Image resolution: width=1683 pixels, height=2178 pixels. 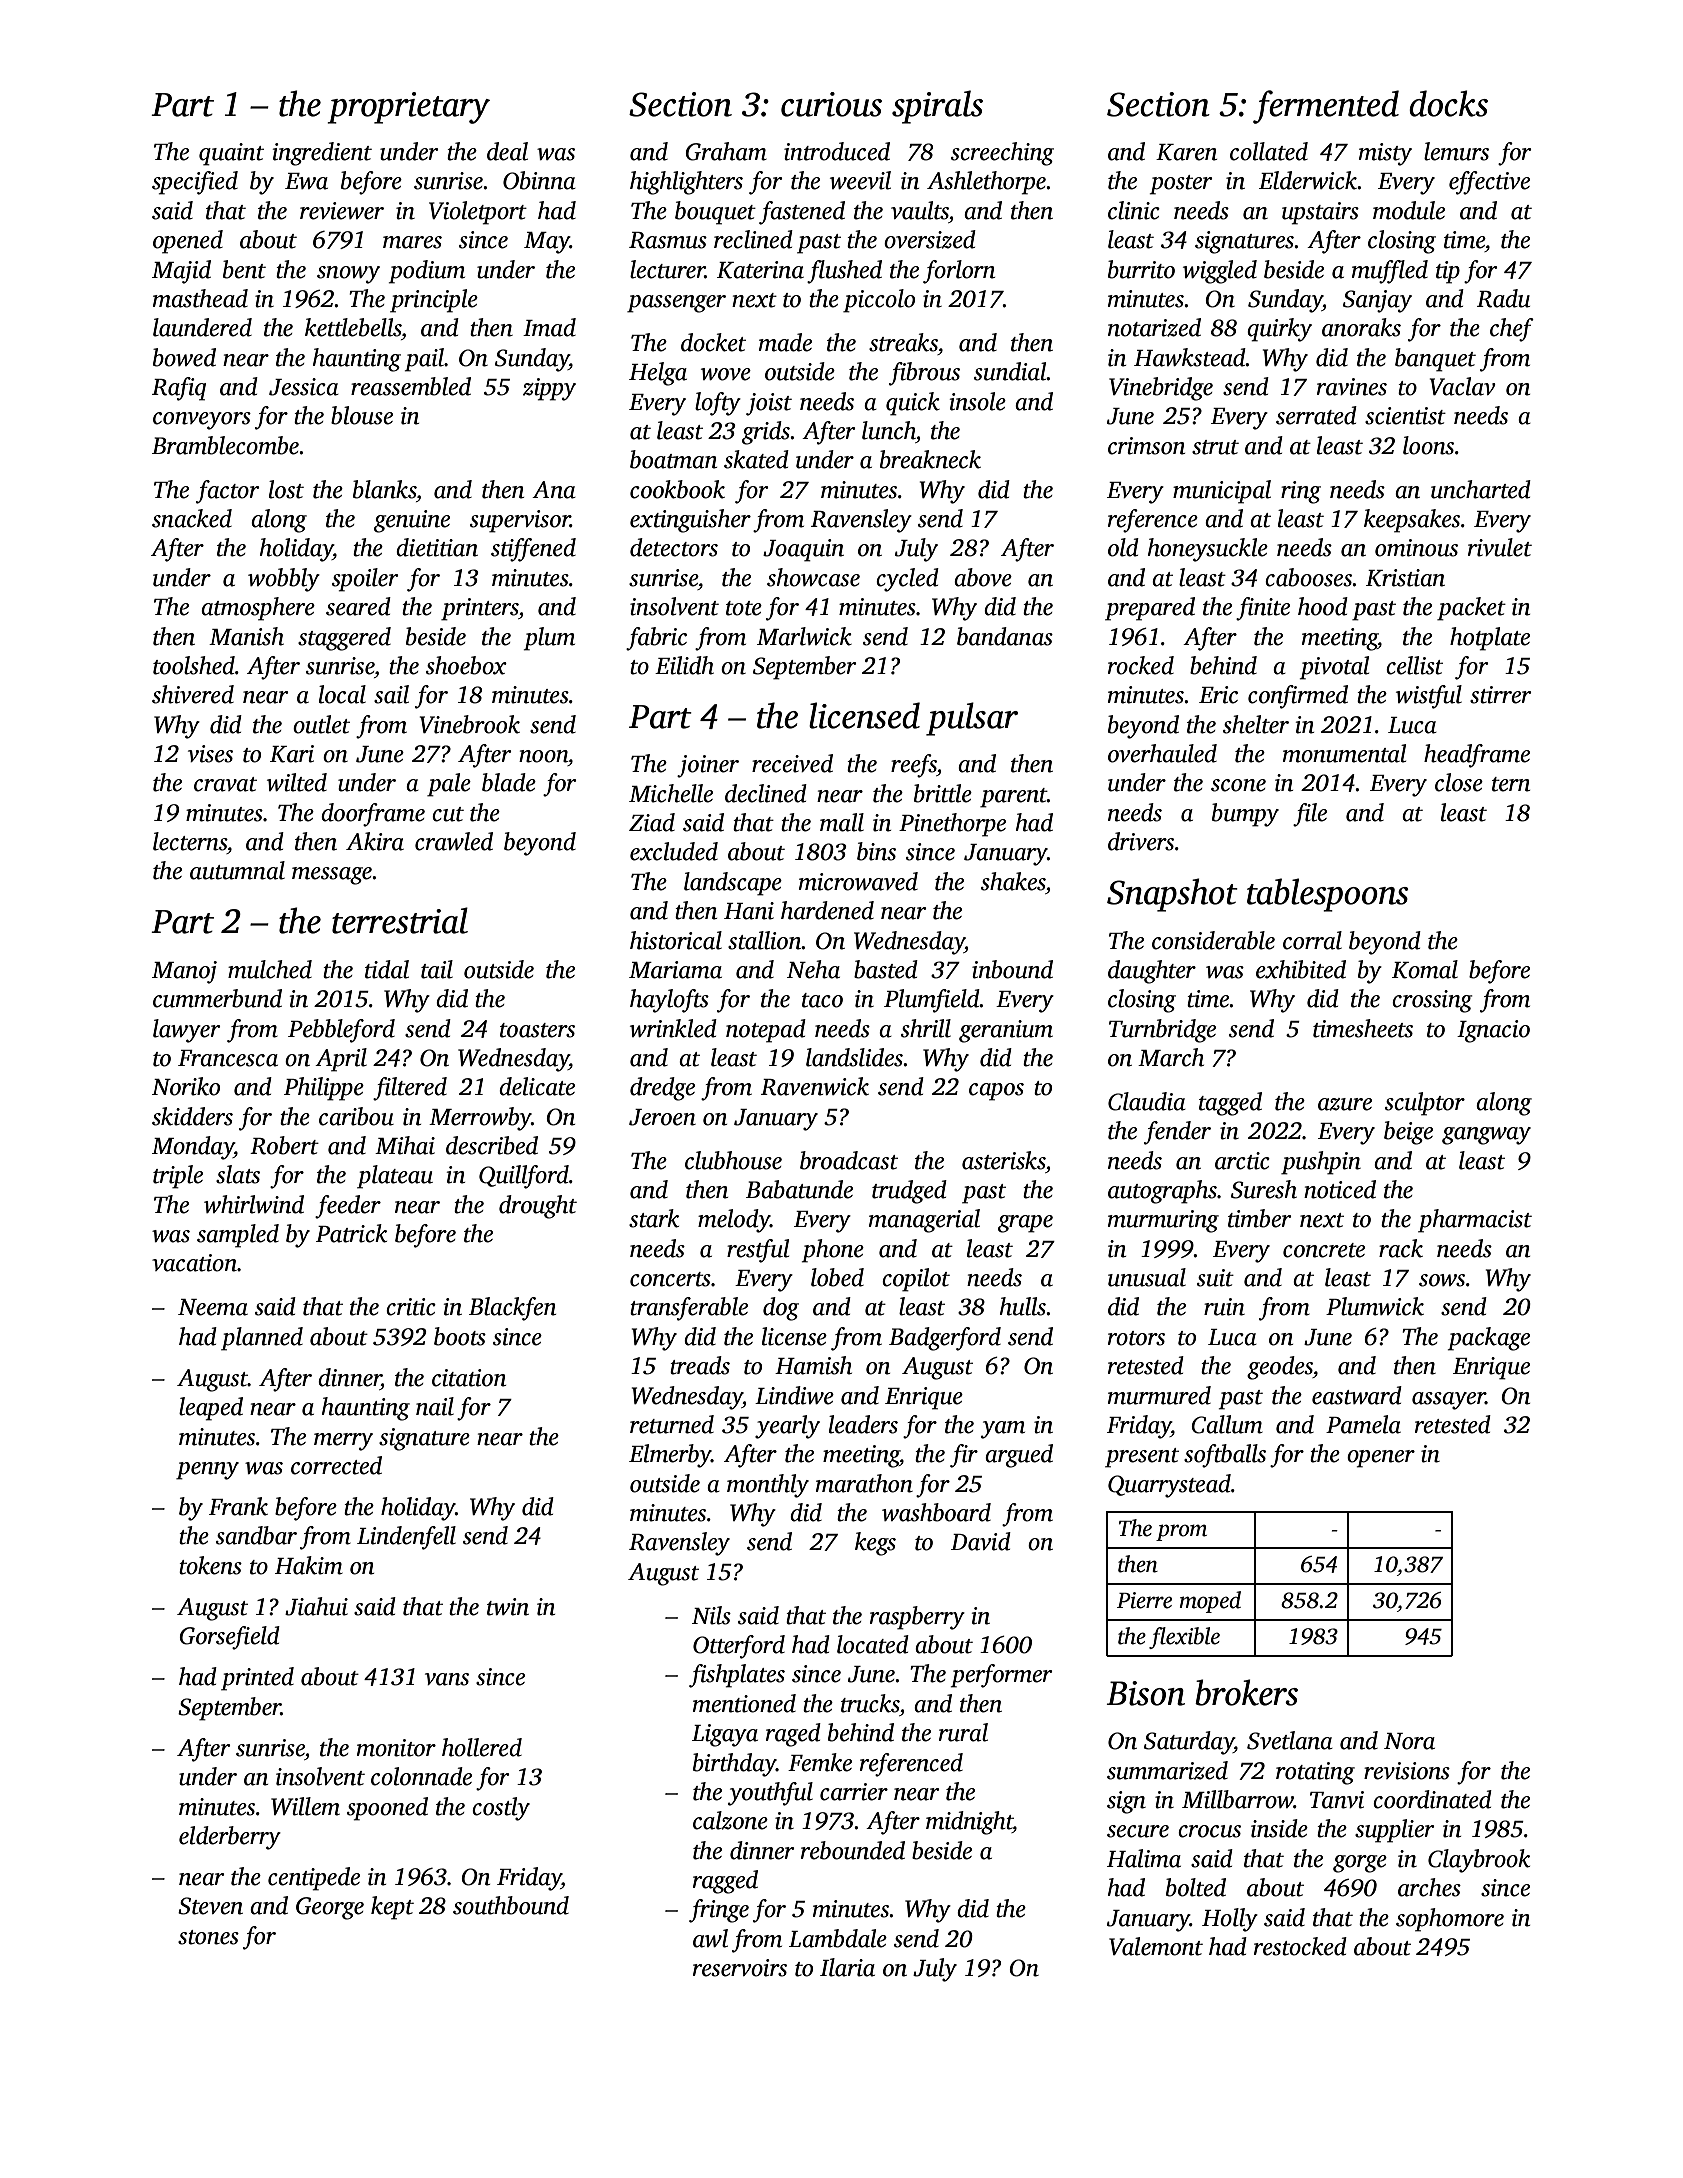 I want to click on filtered, so click(x=410, y=1089).
